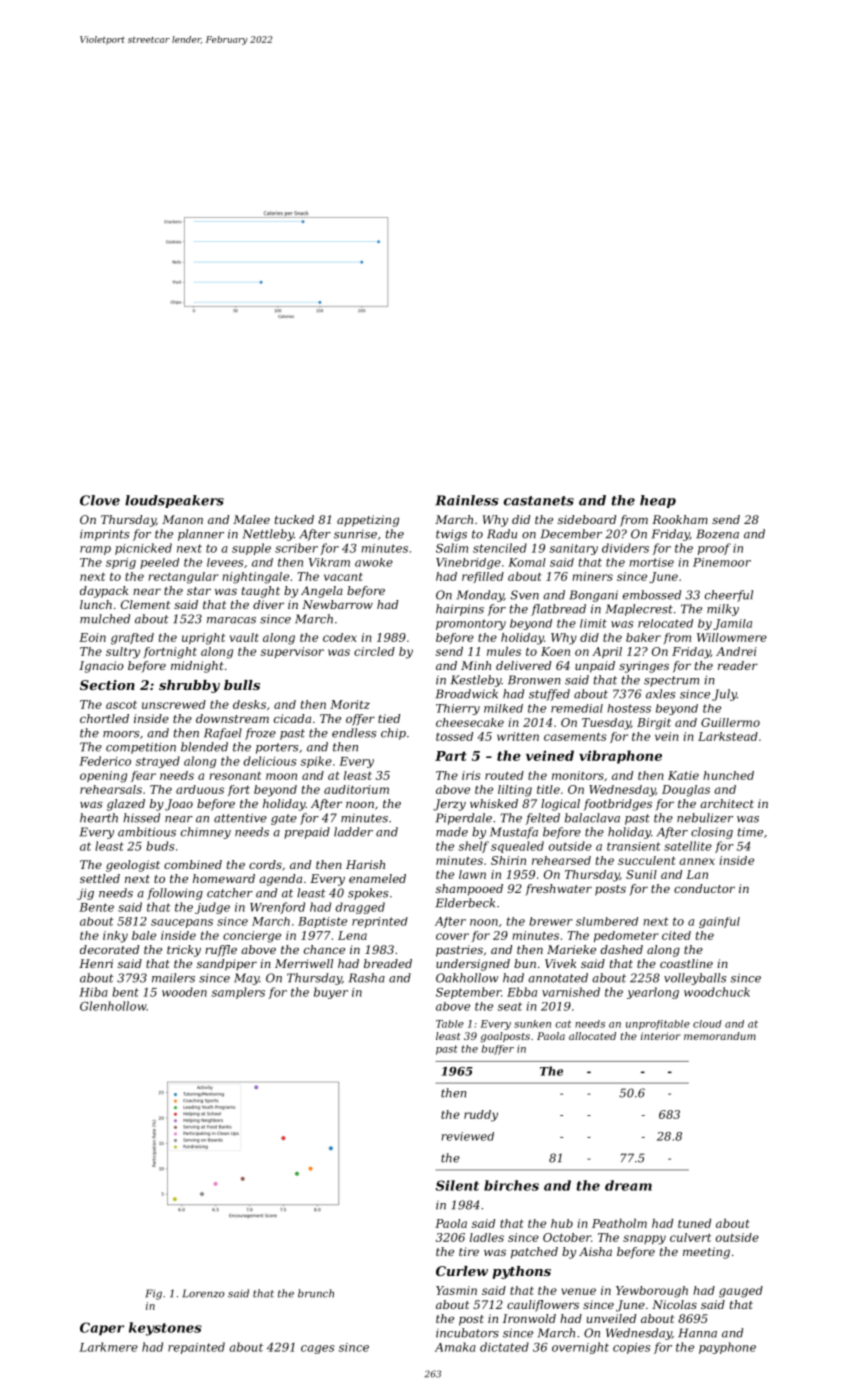  I want to click on keystones, so click(165, 1329).
